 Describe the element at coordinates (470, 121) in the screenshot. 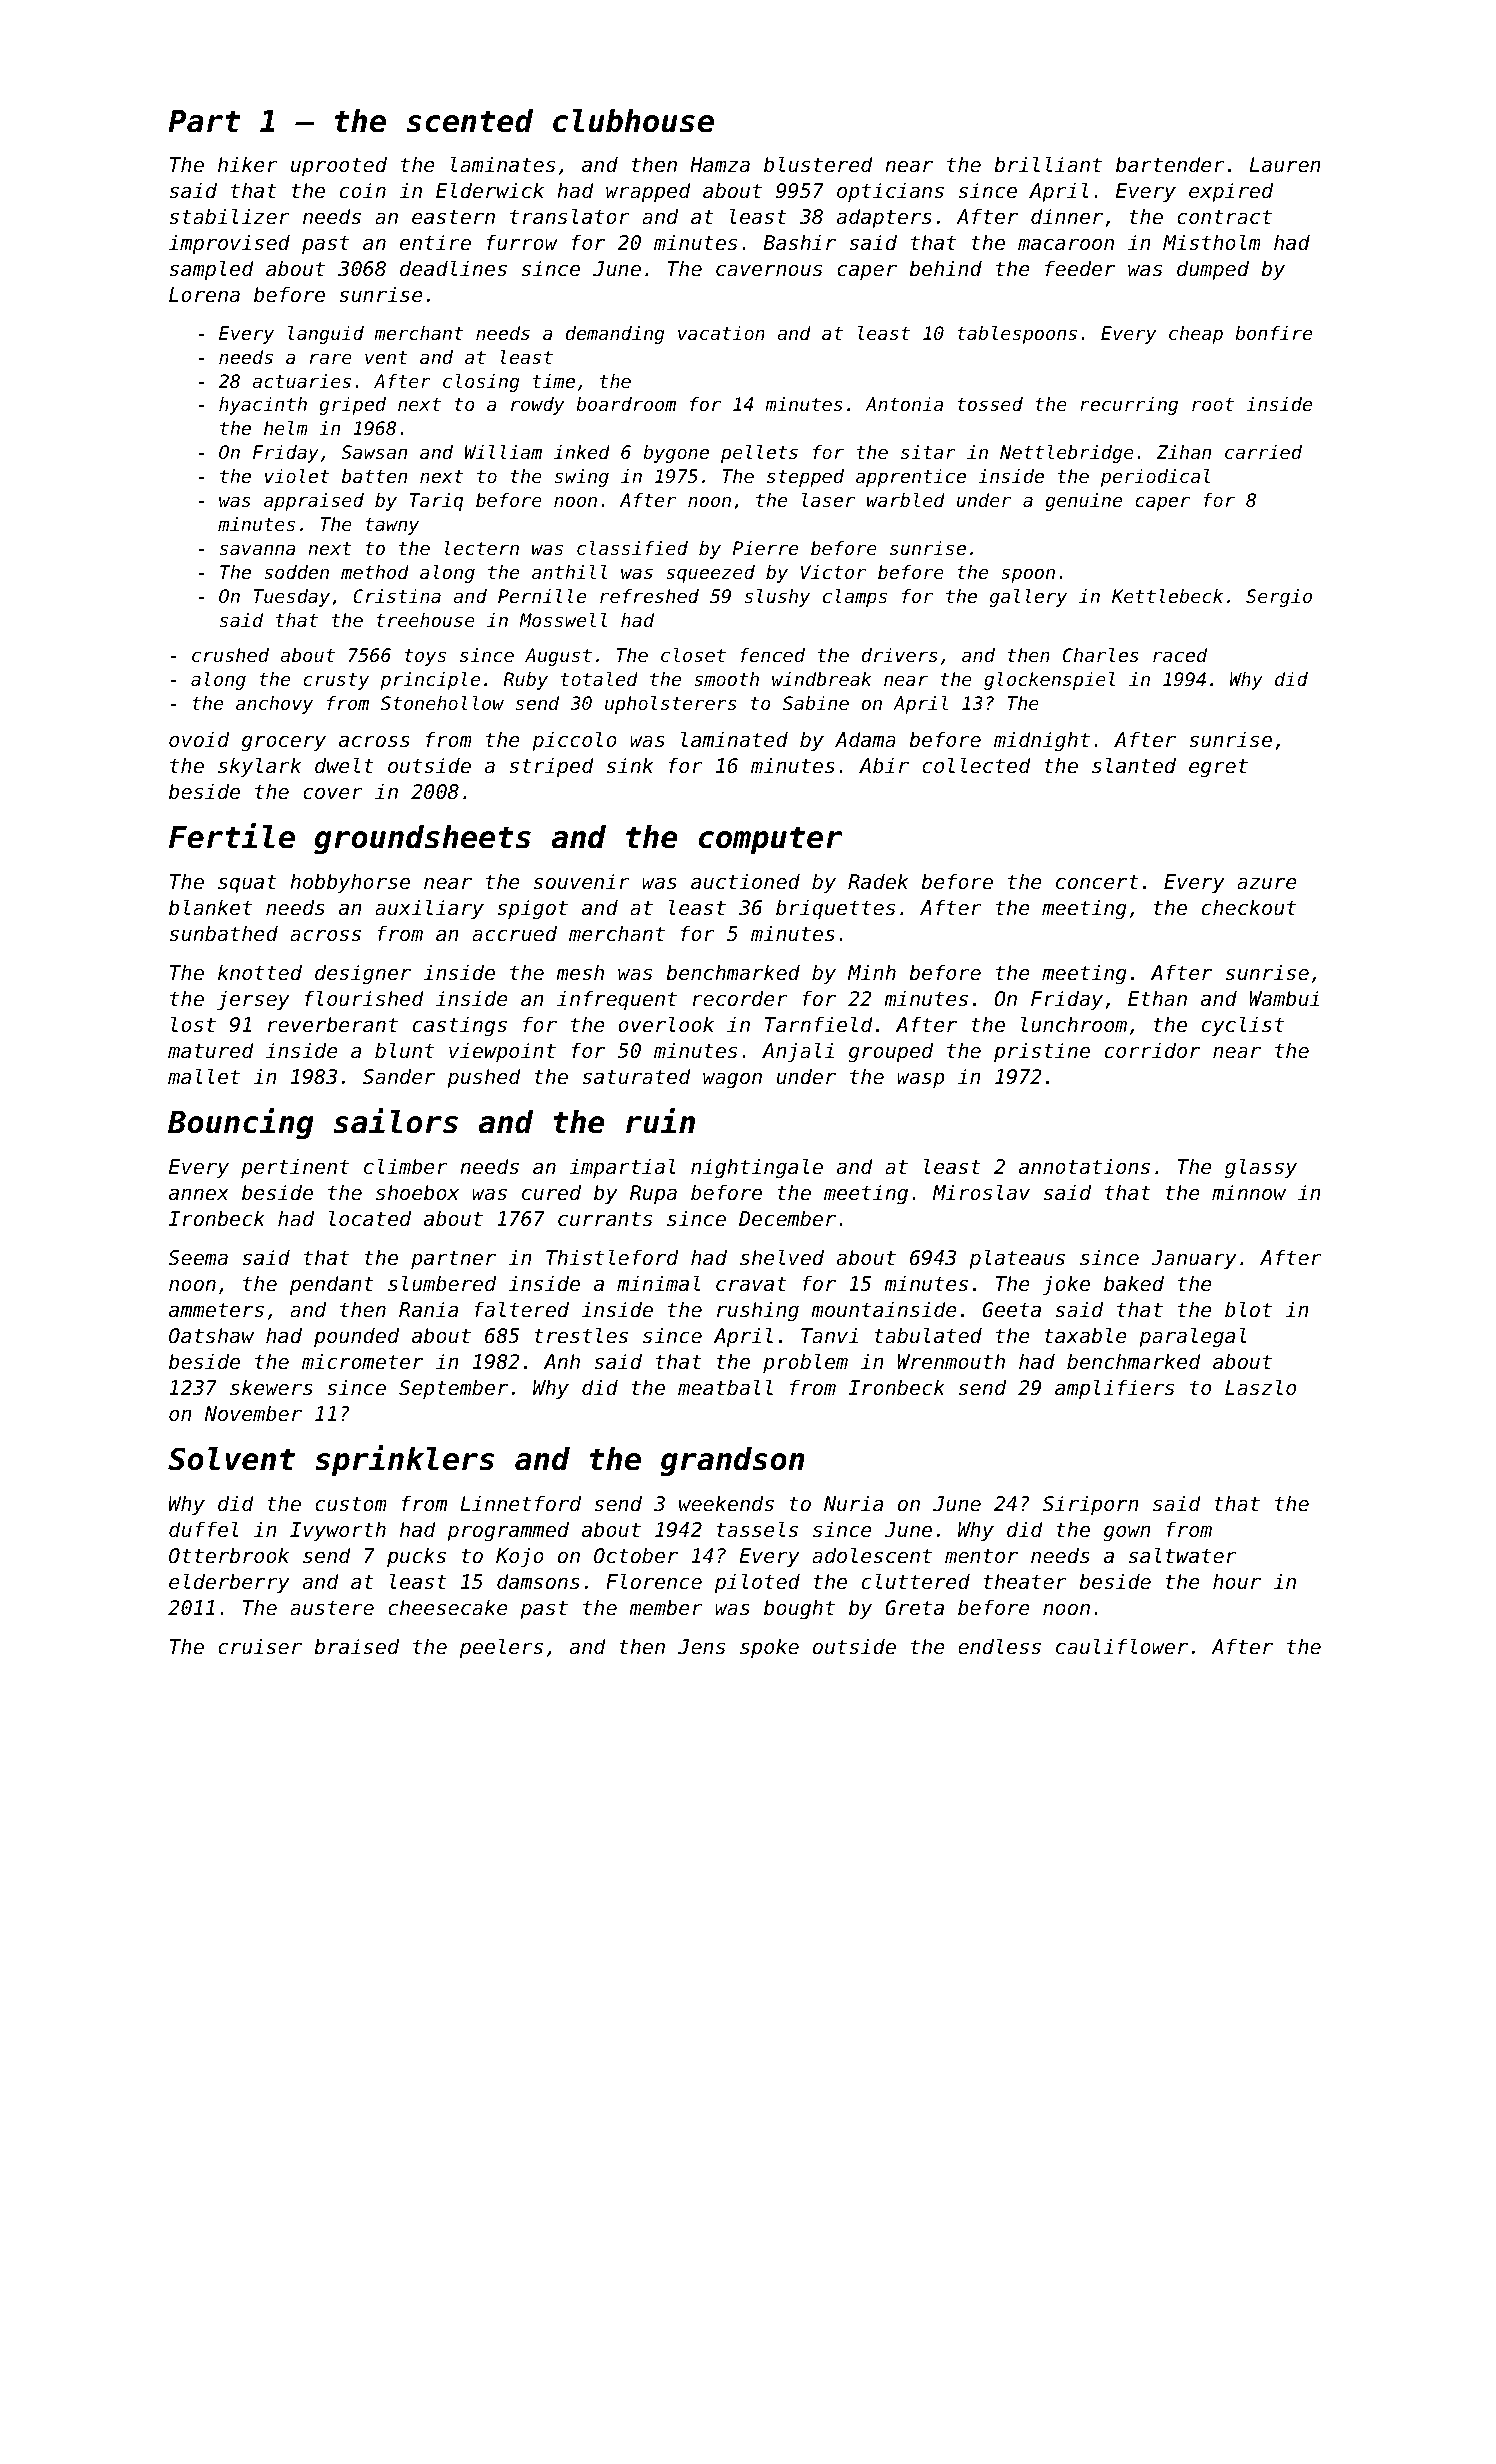

I see `scented` at that location.
